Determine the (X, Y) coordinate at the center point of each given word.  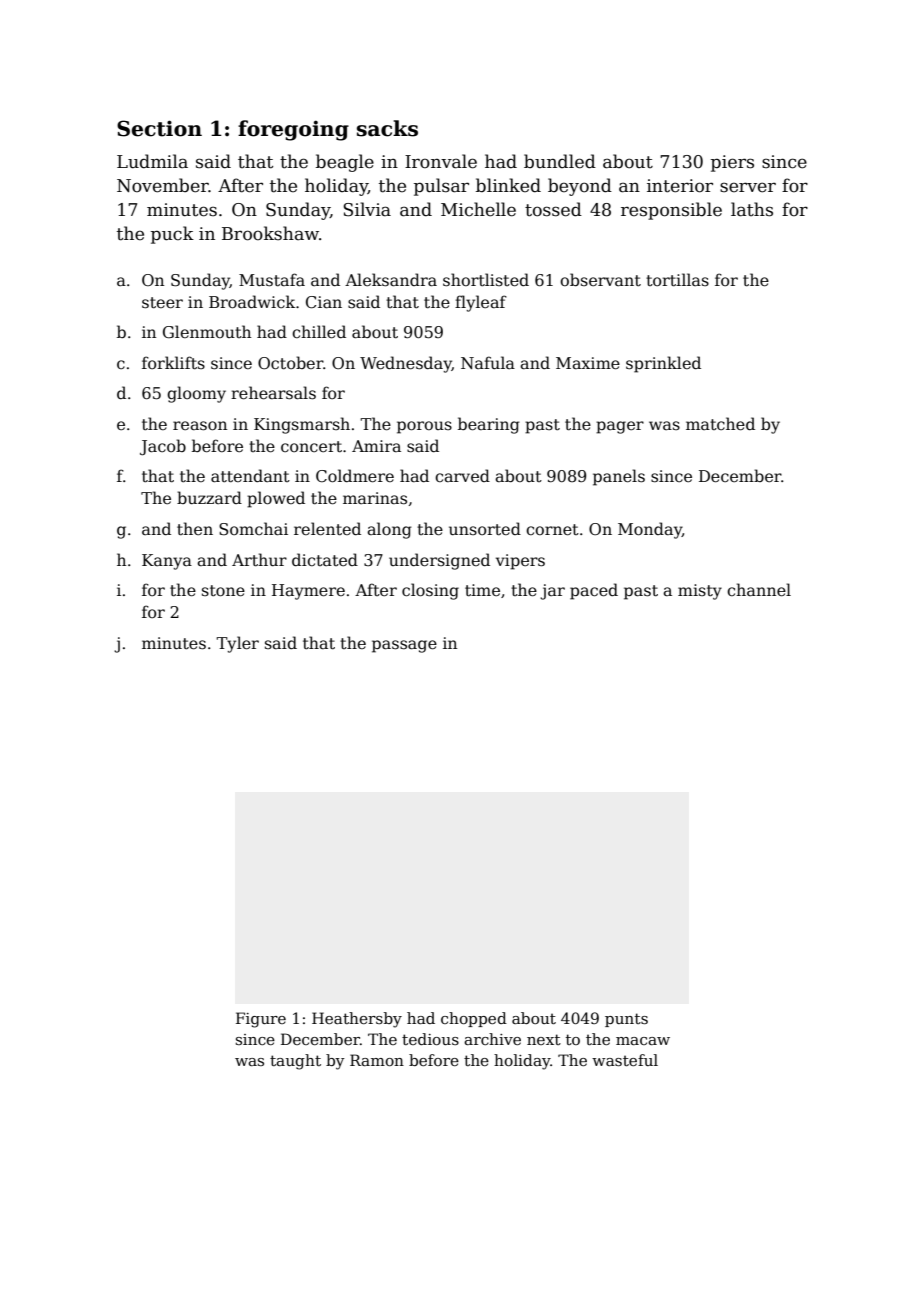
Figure (261, 1020)
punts (626, 1020)
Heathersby (357, 1020)
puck (172, 235)
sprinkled (663, 364)
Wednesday (406, 364)
